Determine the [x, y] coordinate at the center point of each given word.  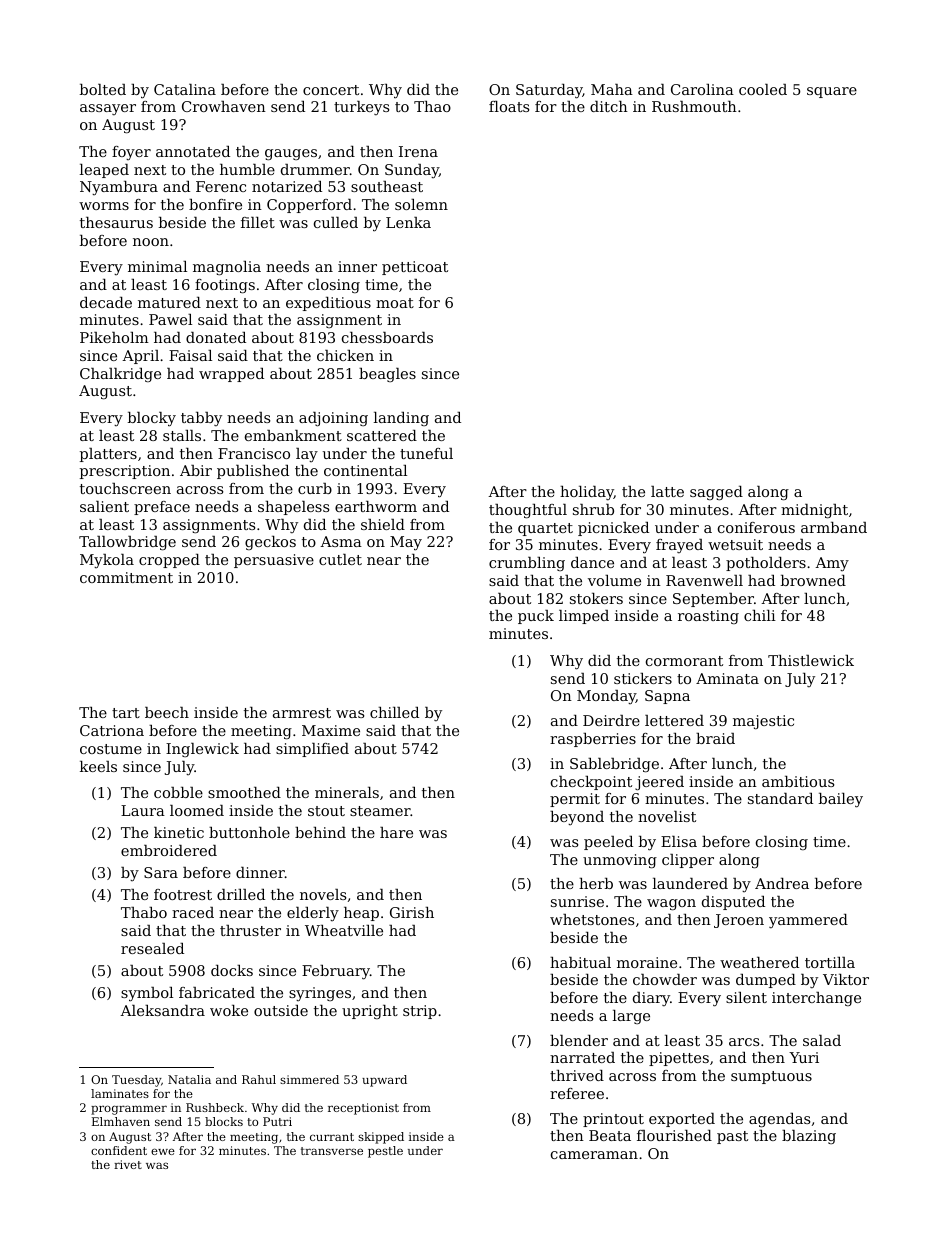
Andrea [782, 883]
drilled [241, 894]
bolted [103, 89]
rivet [128, 1164]
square [832, 92]
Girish [412, 912]
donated [216, 337]
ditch [609, 106]
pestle [385, 1152]
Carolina [702, 89]
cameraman [594, 1155]
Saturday [549, 91]
